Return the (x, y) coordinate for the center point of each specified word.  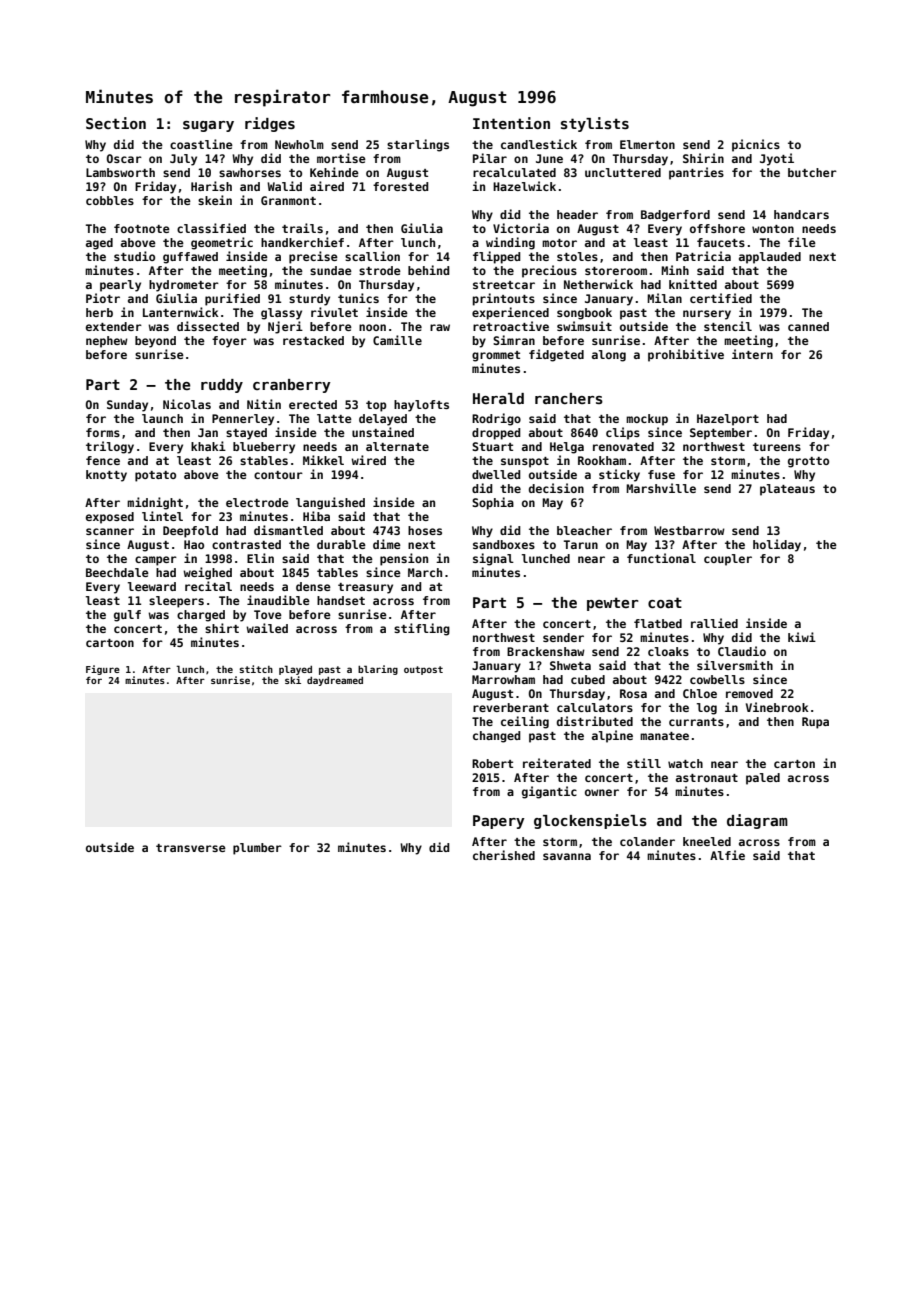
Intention (511, 123)
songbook (584, 314)
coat (665, 602)
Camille (397, 340)
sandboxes (504, 544)
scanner (110, 531)
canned (808, 326)
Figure (103, 670)
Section (116, 123)
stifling (422, 629)
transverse (191, 848)
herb (99, 312)
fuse (661, 474)
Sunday (127, 406)
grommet (496, 356)
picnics (756, 145)
